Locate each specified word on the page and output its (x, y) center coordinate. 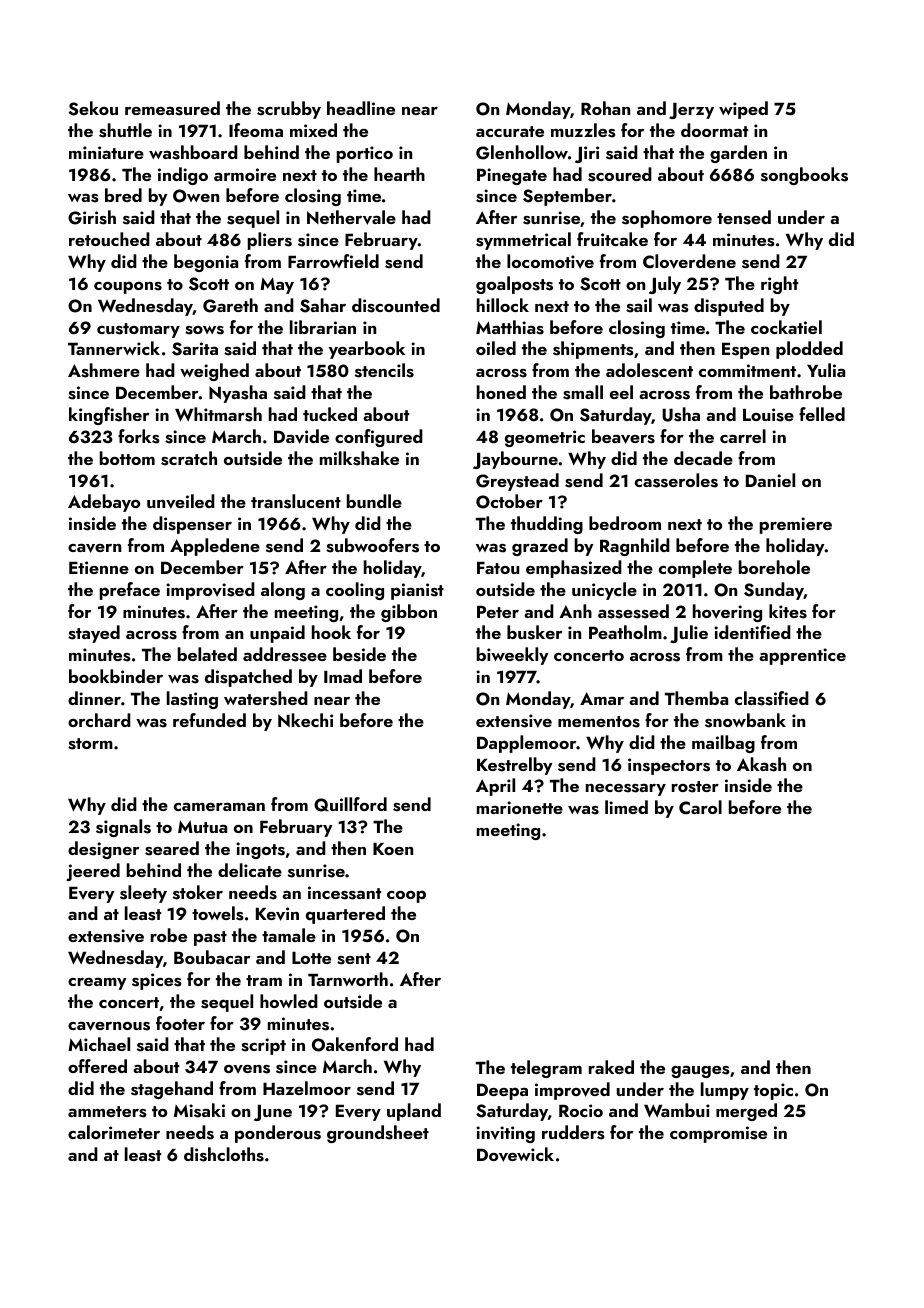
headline (361, 108)
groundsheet (378, 1134)
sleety (143, 894)
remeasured (172, 108)
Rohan (605, 108)
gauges (700, 1071)
